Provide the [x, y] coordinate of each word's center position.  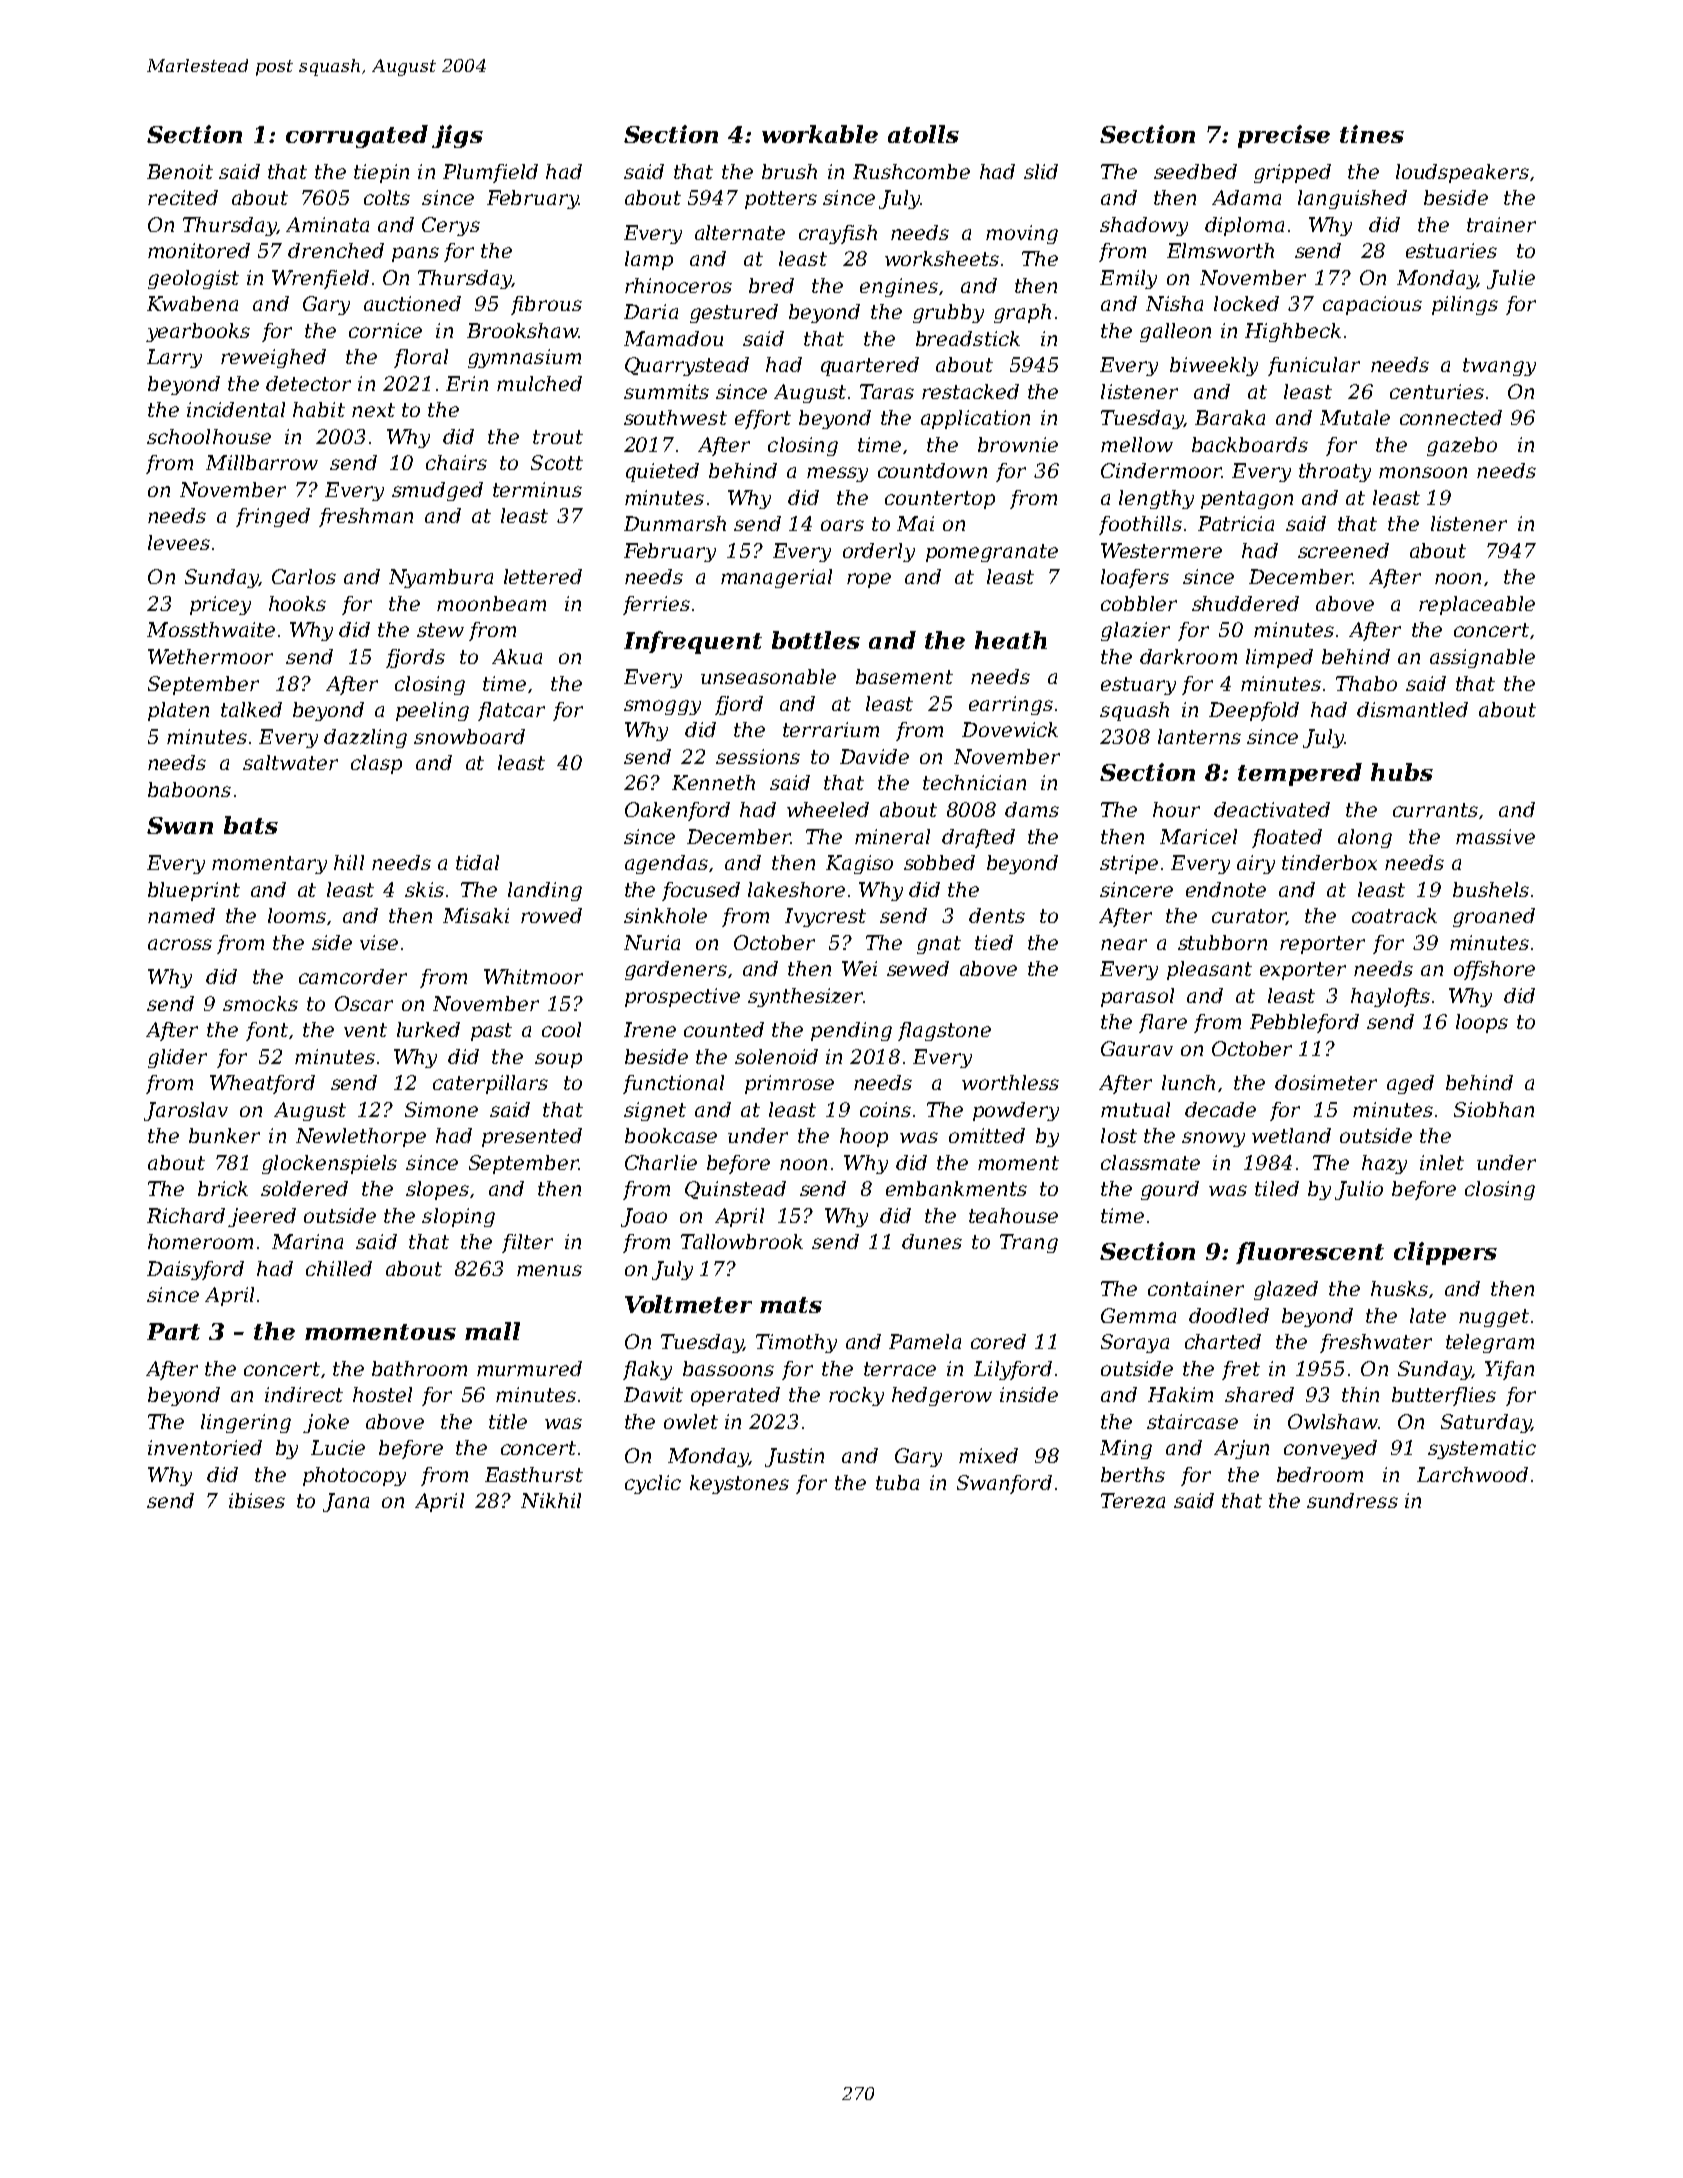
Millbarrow [262, 462]
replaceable [1477, 605]
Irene [650, 1029]
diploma [1244, 226]
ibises [257, 1500]
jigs [457, 136]
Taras [887, 391]
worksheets [942, 258]
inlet [1442, 1162]
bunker [224, 1135]
